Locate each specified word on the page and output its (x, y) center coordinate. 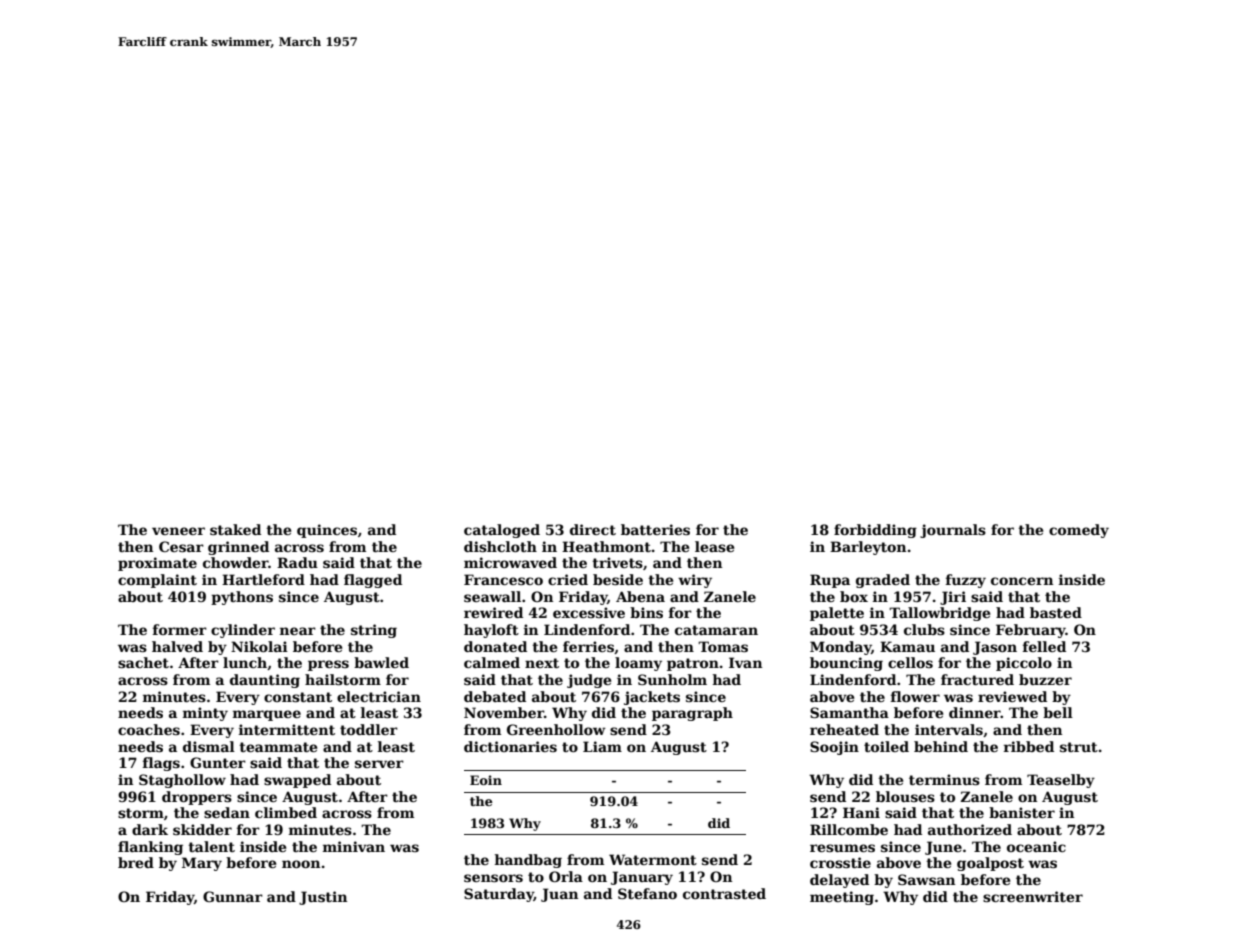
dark (150, 829)
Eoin (486, 780)
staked (235, 529)
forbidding (875, 531)
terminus (944, 779)
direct (593, 529)
